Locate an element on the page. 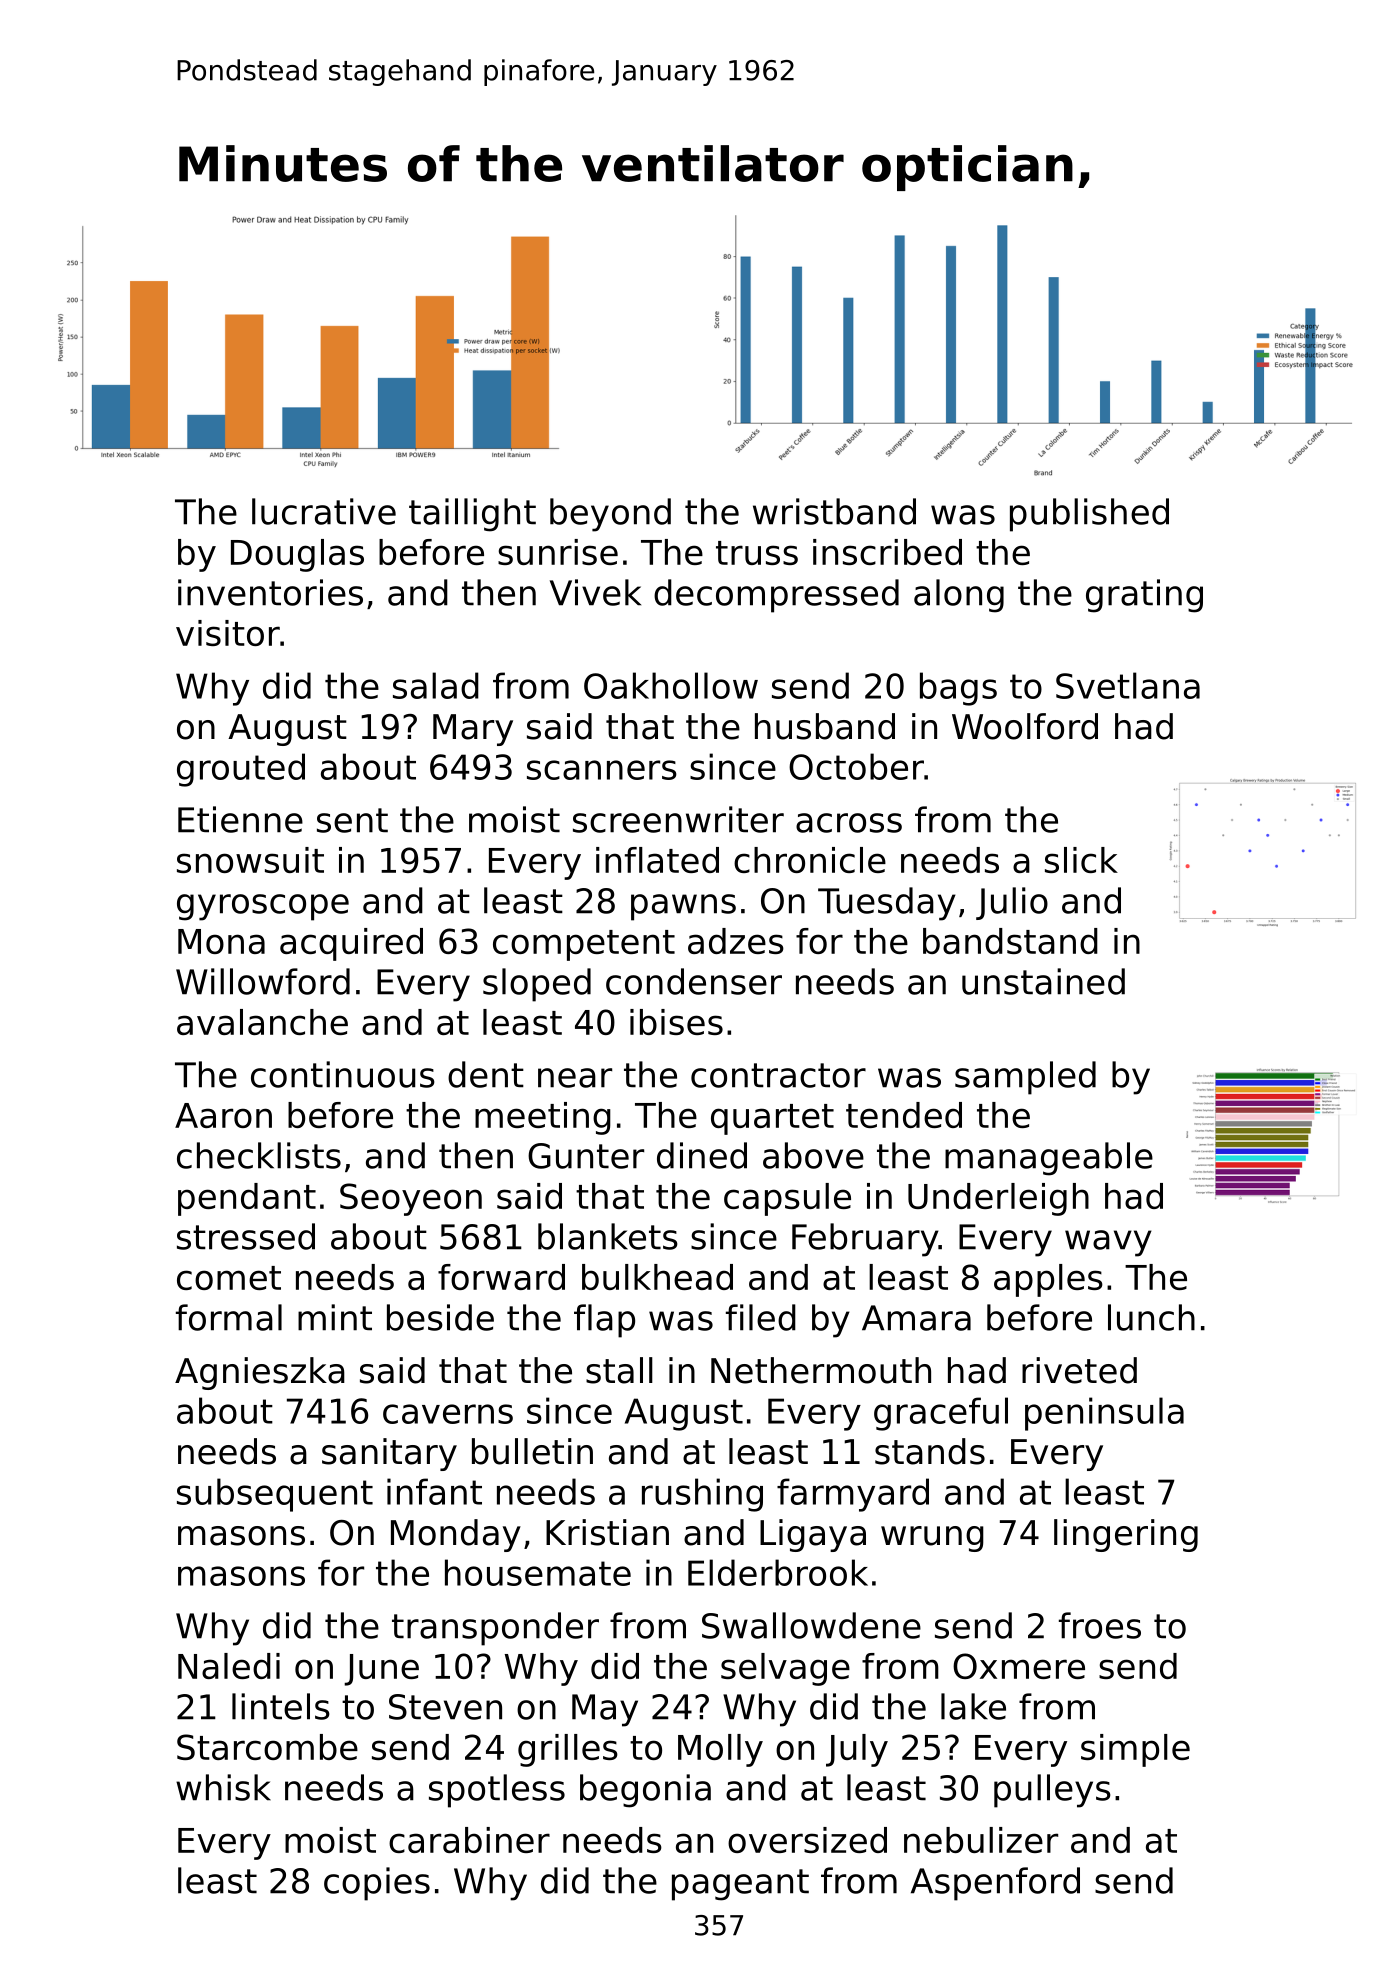 The height and width of the page is (1969, 1386). Aspenford is located at coordinates (995, 1884).
